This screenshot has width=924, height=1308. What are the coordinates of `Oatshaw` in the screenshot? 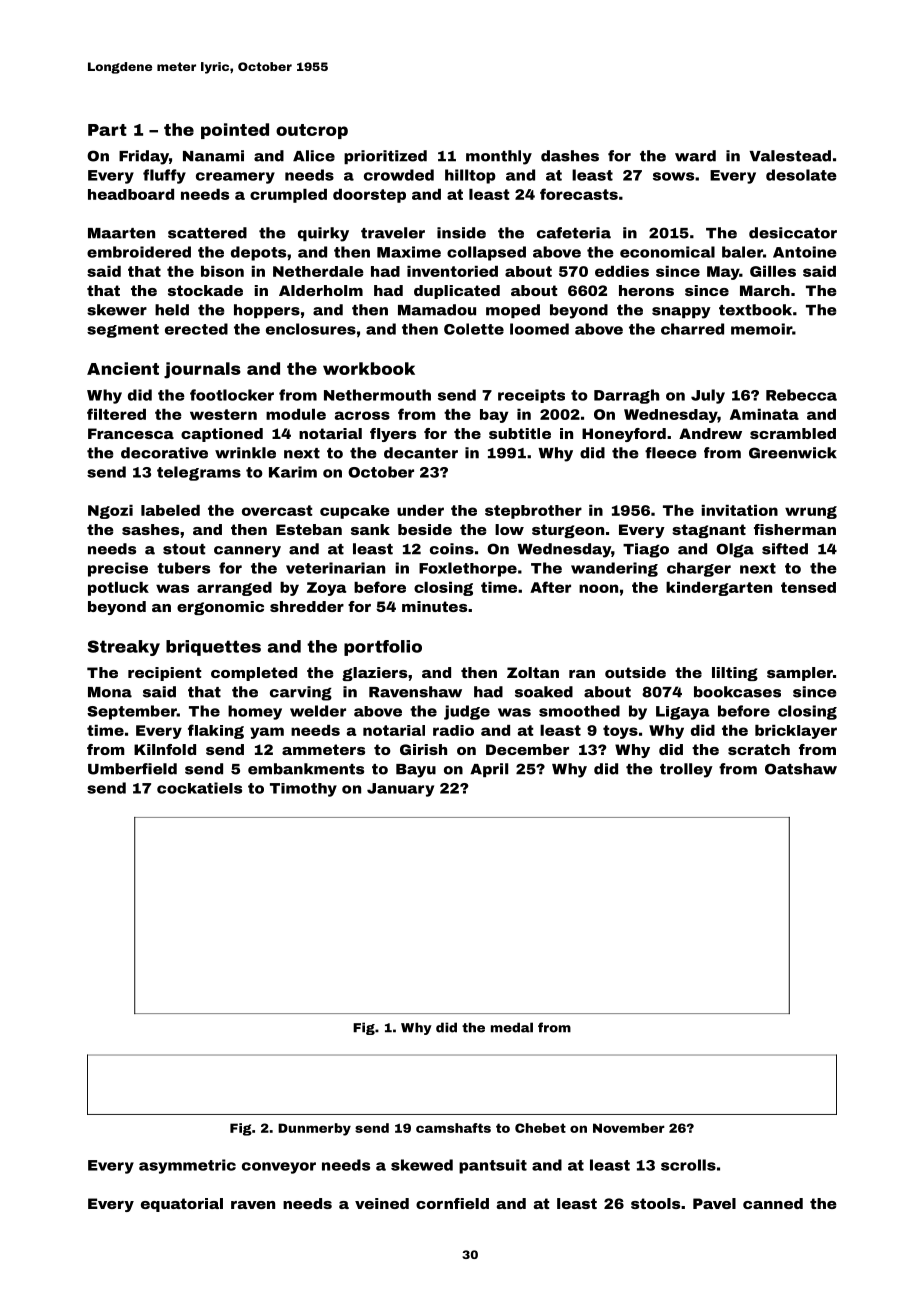 It's located at (801, 769).
